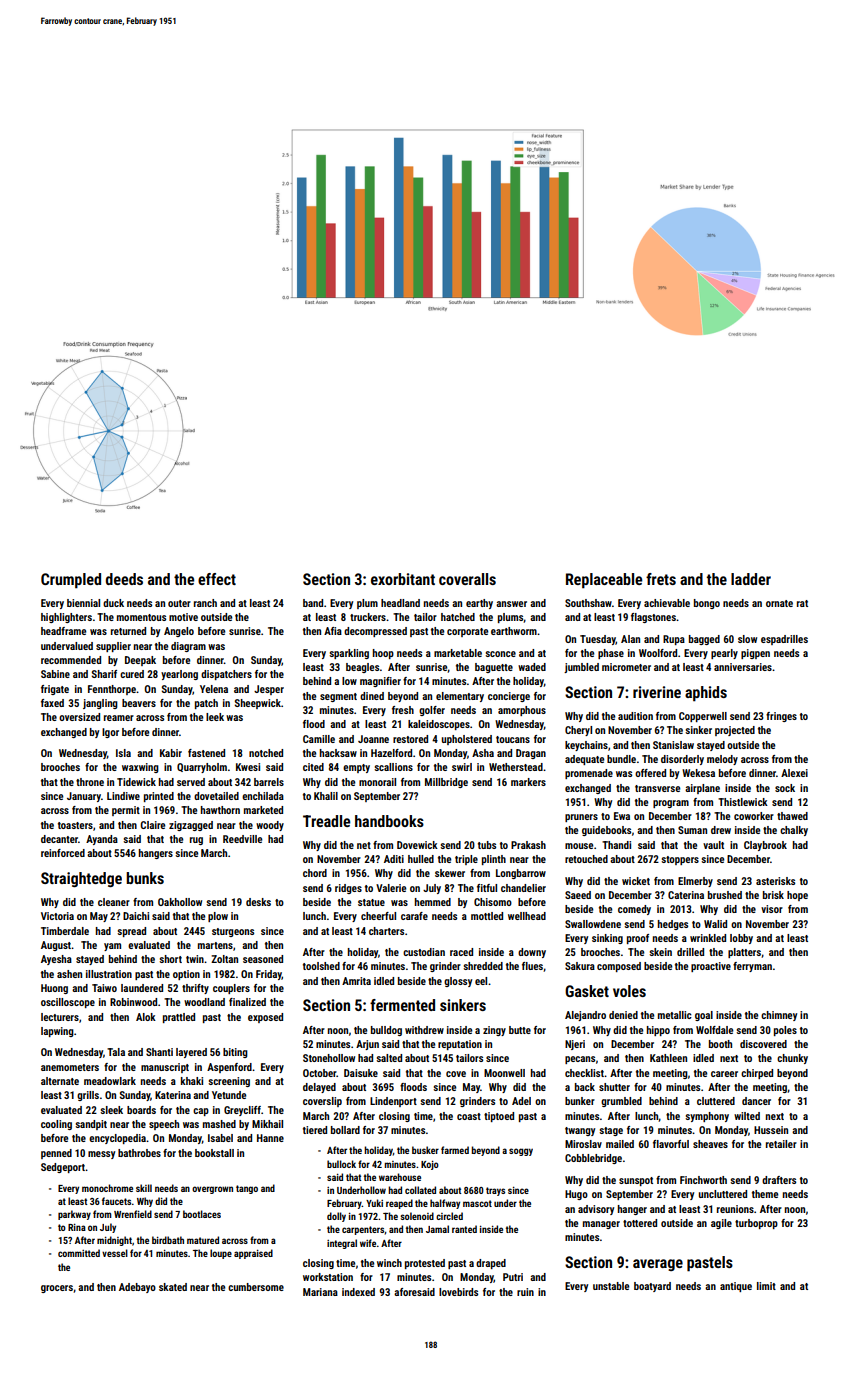  Describe the element at coordinates (680, 860) in the page. I see `stoppers` at that location.
